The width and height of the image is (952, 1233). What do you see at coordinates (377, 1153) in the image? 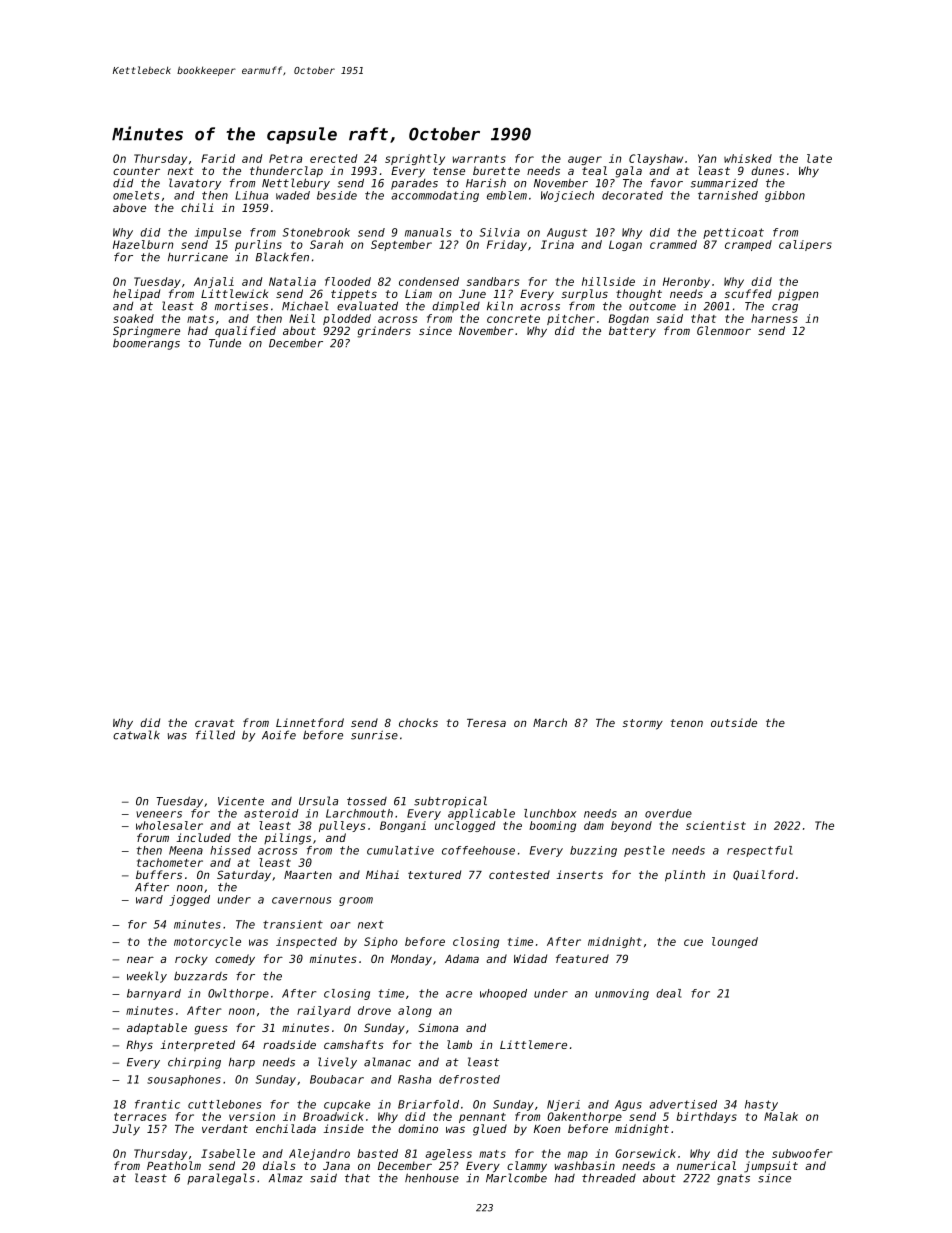
I see `basted` at bounding box center [377, 1153].
